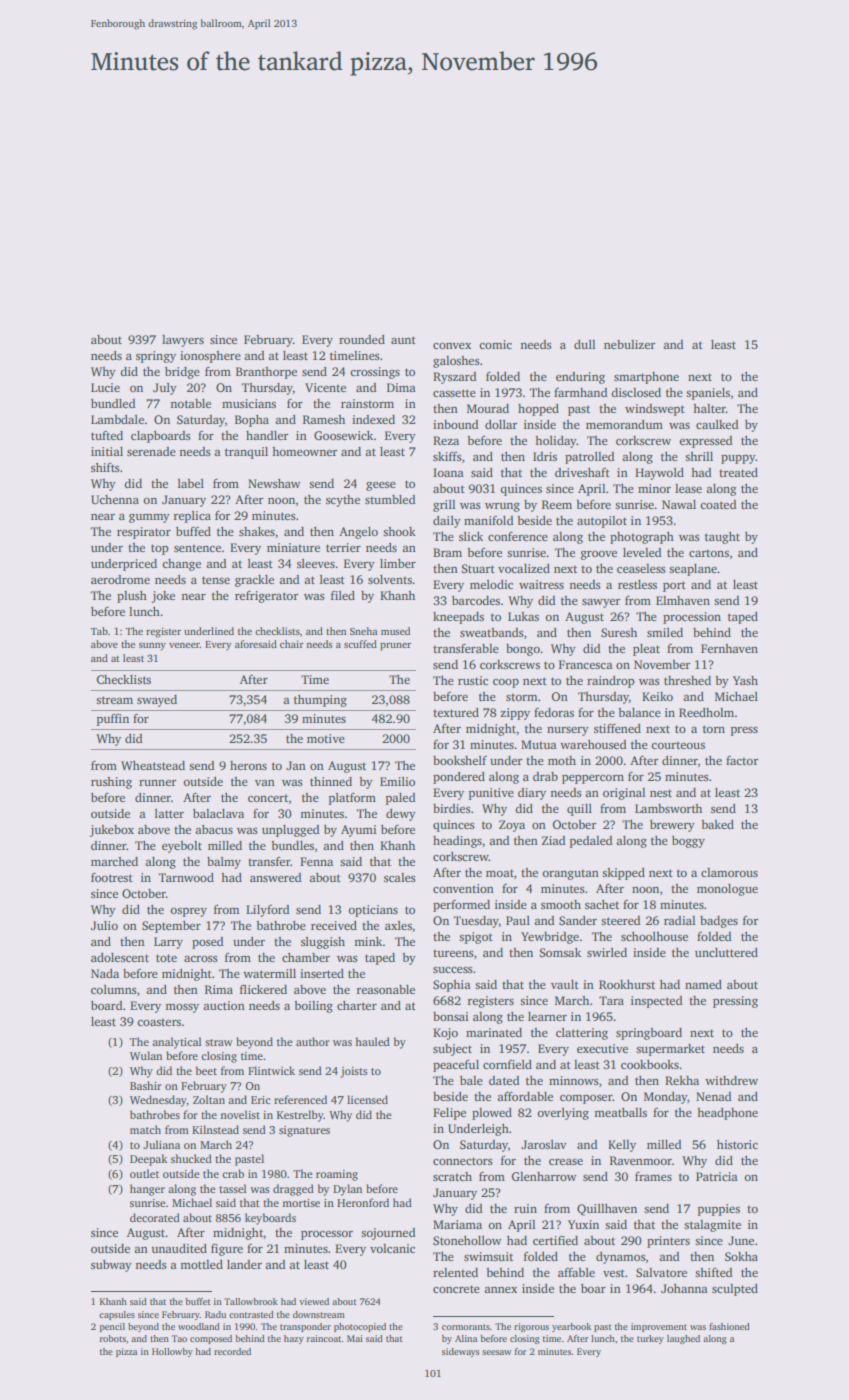 This screenshot has width=849, height=1400. Describe the element at coordinates (629, 344) in the screenshot. I see `nebulizer` at that location.
